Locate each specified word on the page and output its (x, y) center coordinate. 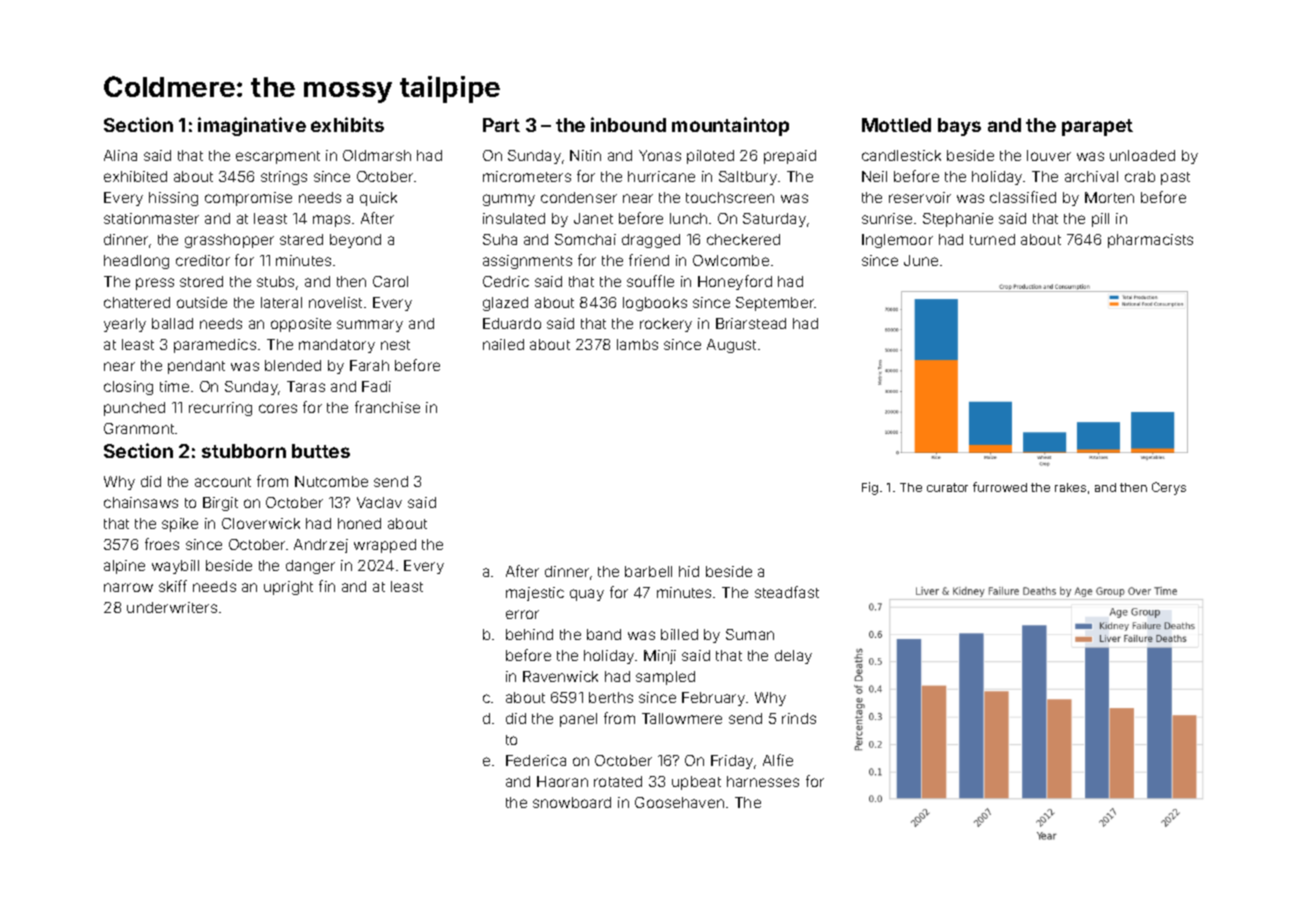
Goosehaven (679, 802)
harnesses (763, 781)
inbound (628, 124)
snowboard (572, 802)
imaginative (252, 126)
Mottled (896, 125)
